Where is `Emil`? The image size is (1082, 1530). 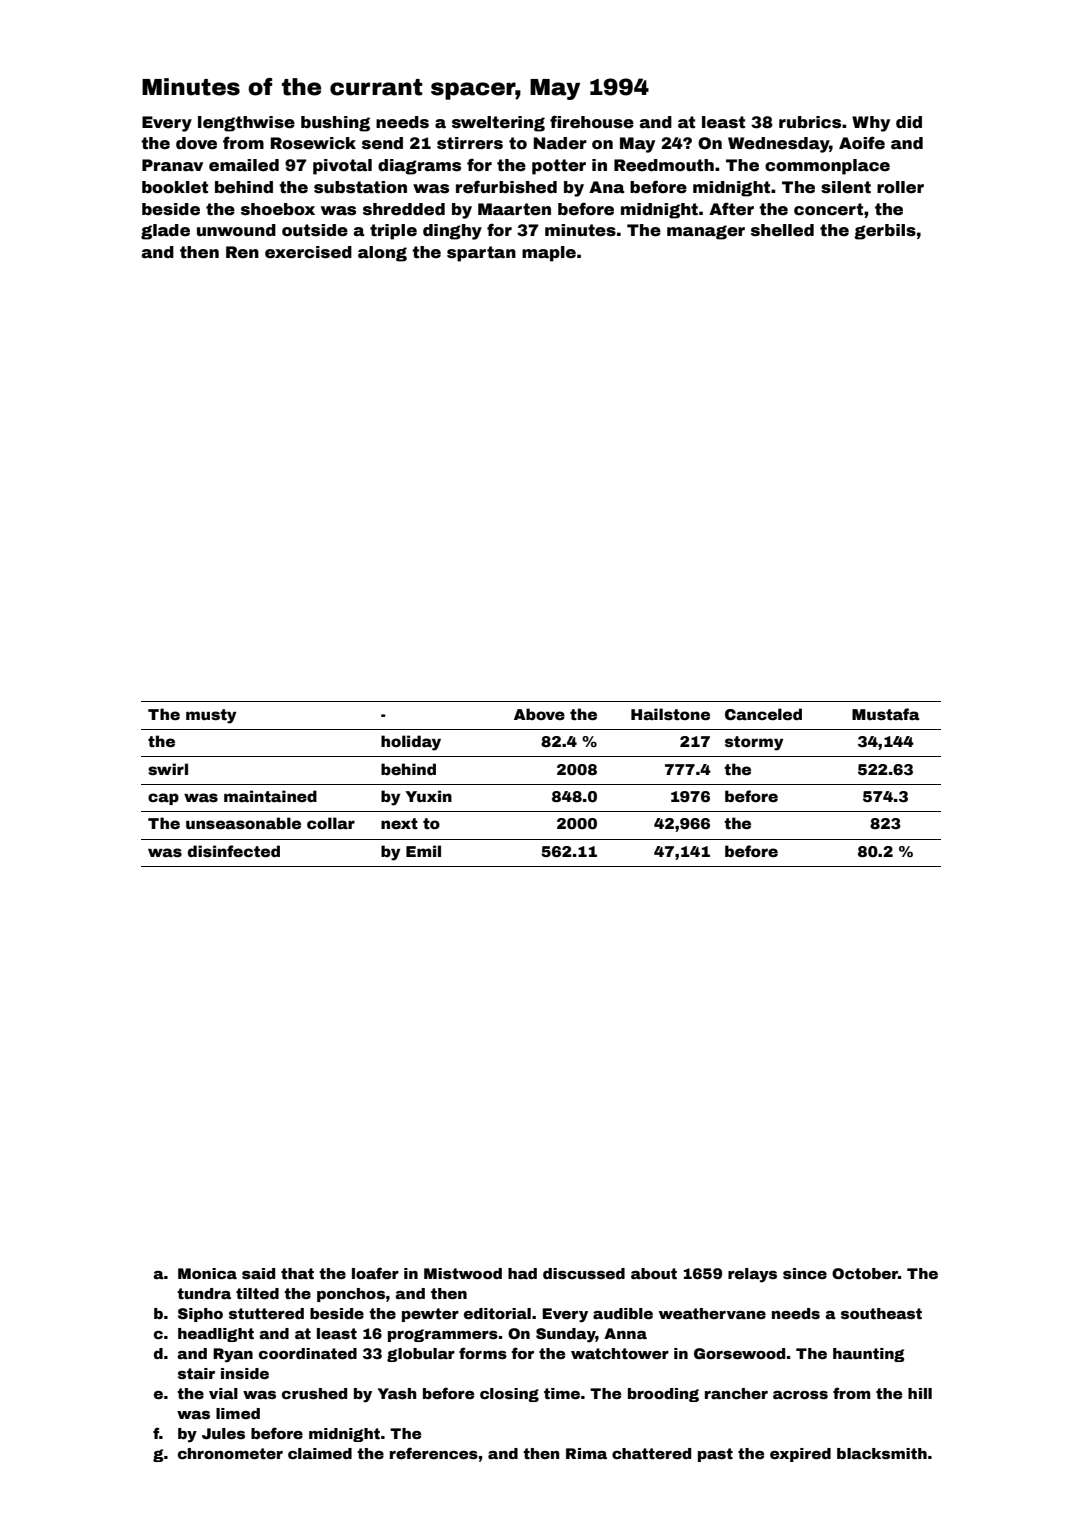
Emil is located at coordinates (423, 851).
